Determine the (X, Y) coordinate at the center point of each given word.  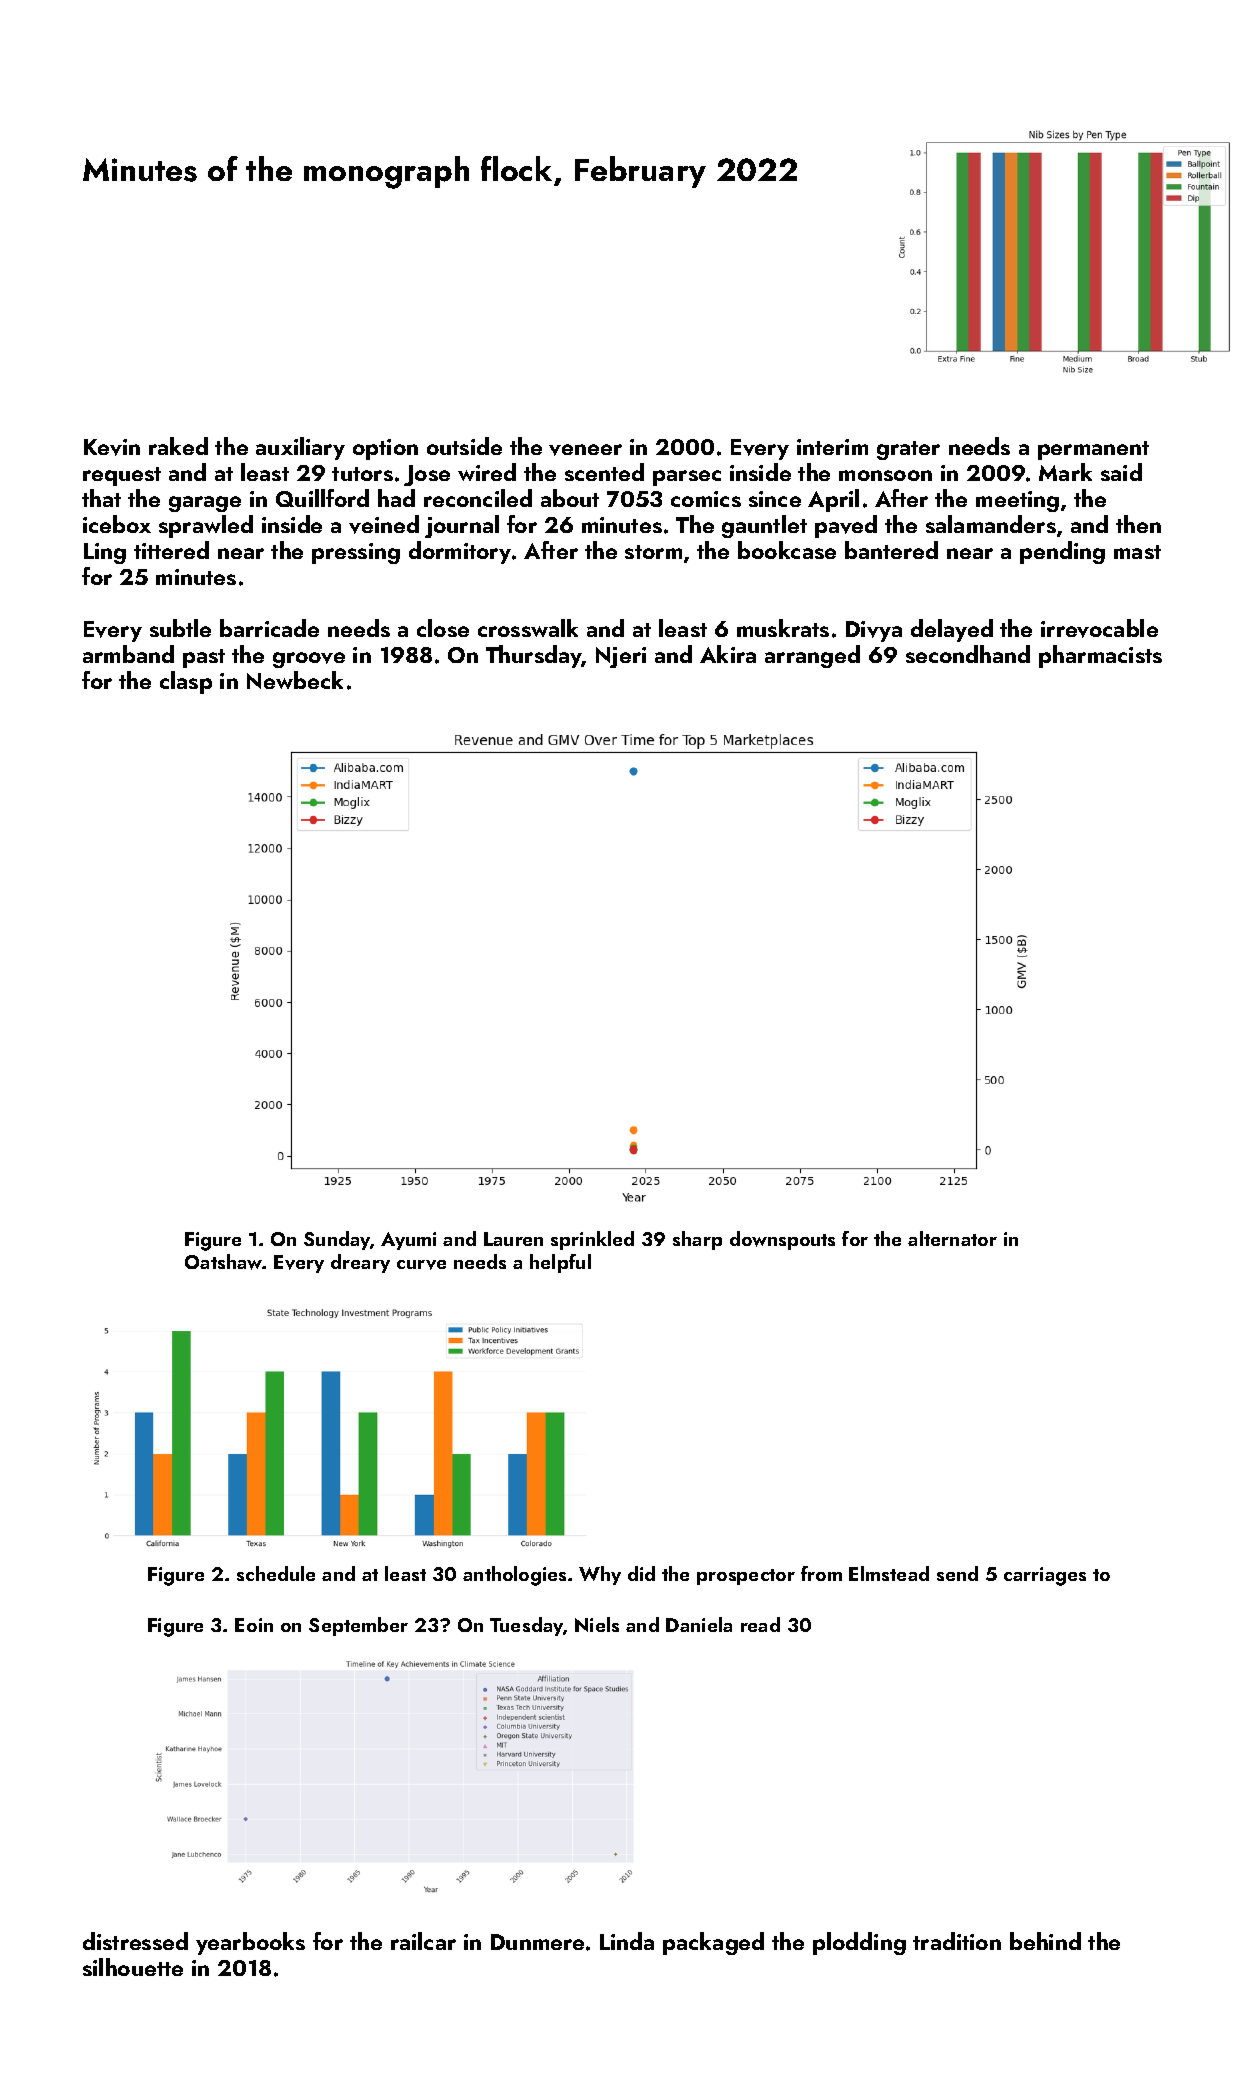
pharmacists (1100, 656)
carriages (1045, 1576)
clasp (186, 682)
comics (706, 499)
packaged (713, 1943)
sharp (697, 1240)
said (1121, 472)
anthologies (514, 1576)
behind (1045, 1941)
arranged (812, 656)
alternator (952, 1238)
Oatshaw (224, 1262)
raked (178, 446)
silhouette (133, 1967)
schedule (276, 1573)
